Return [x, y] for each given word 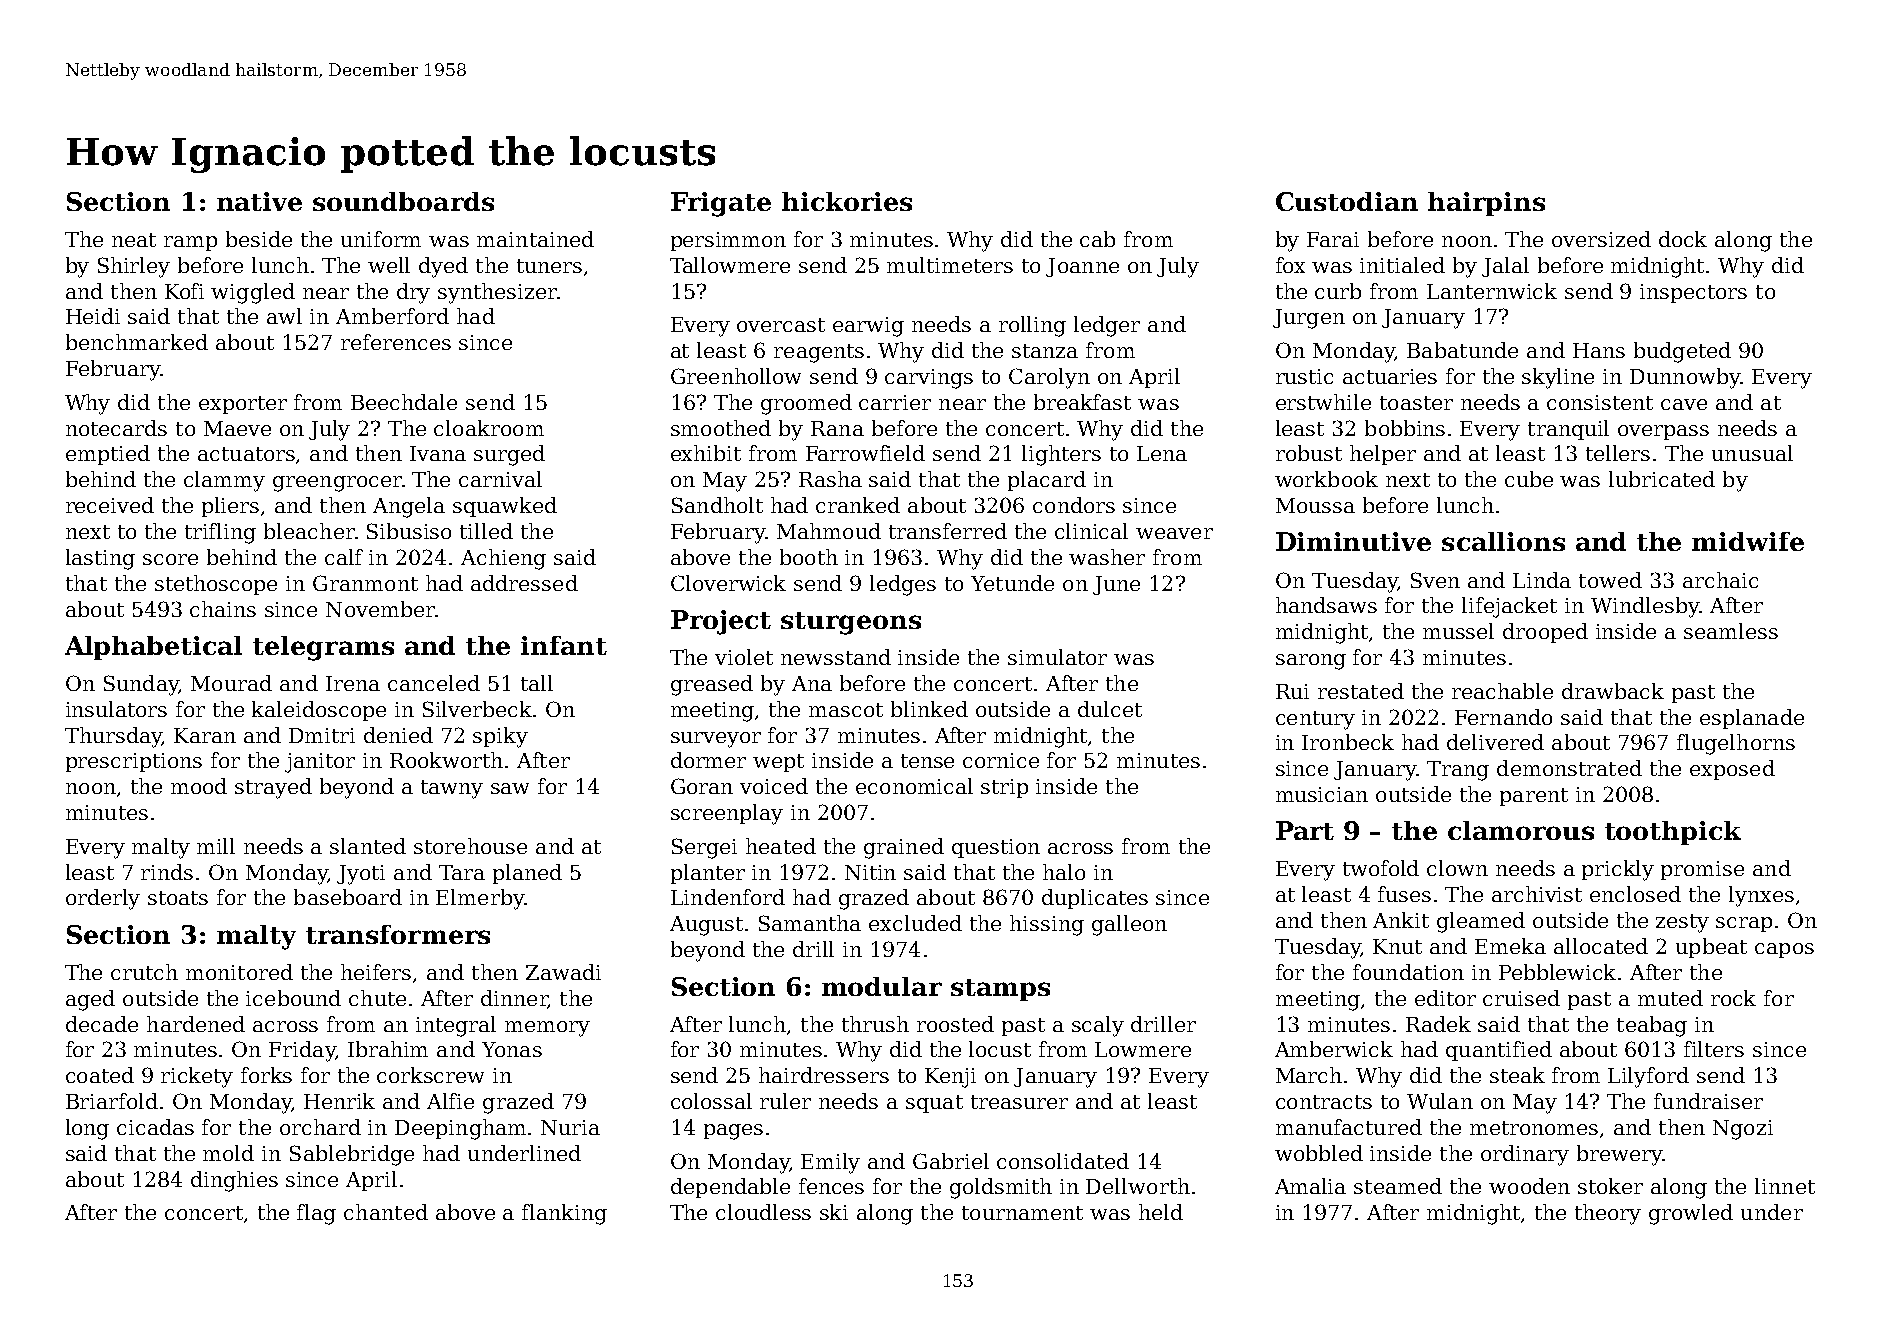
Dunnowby [1685, 378]
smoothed [721, 428]
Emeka [1510, 946]
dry [413, 293]
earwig [868, 327]
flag [316, 1214]
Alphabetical [153, 648]
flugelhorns [1736, 744]
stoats [178, 898]
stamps [1000, 990]
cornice [1001, 760]
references [396, 342]
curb [1338, 291]
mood [199, 786]
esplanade [1752, 719]
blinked [929, 709]
